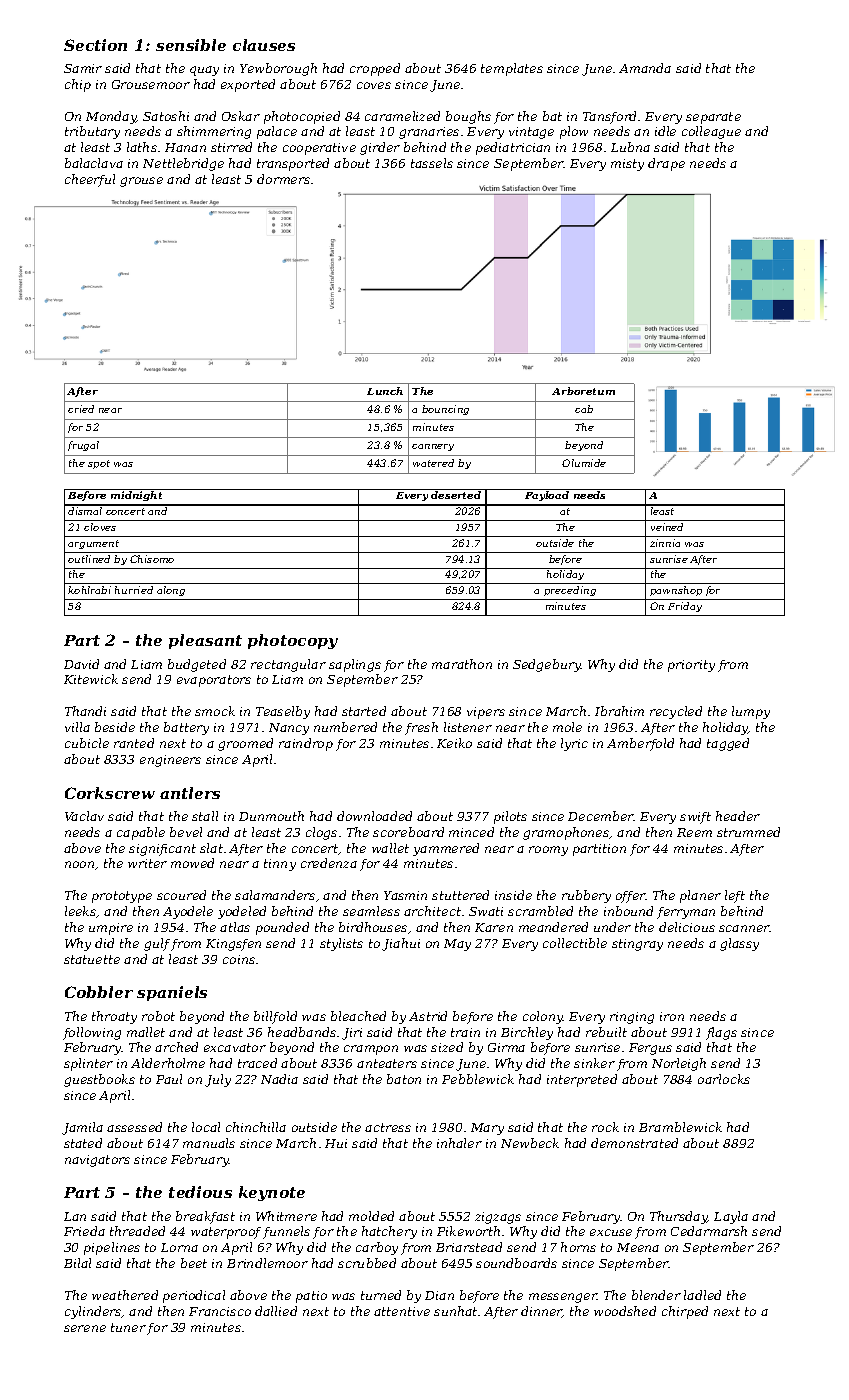  I want to click on bouncing, so click(445, 410).
